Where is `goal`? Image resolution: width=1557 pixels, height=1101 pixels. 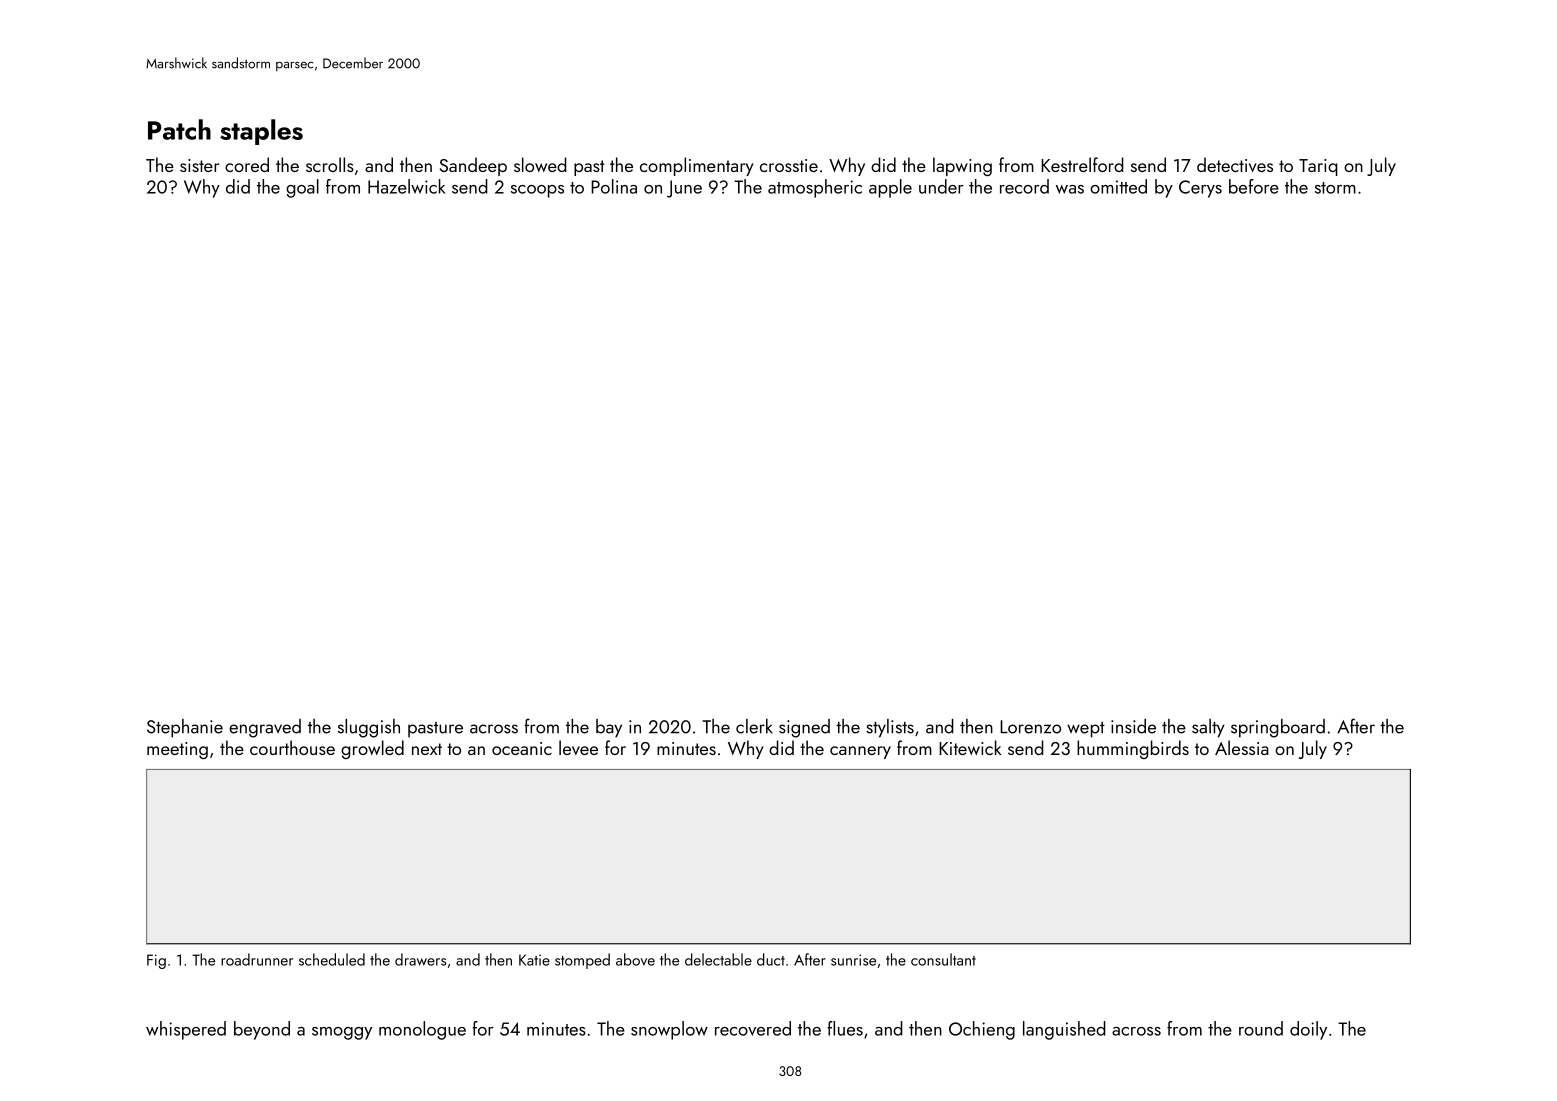 goal is located at coordinates (302, 188).
